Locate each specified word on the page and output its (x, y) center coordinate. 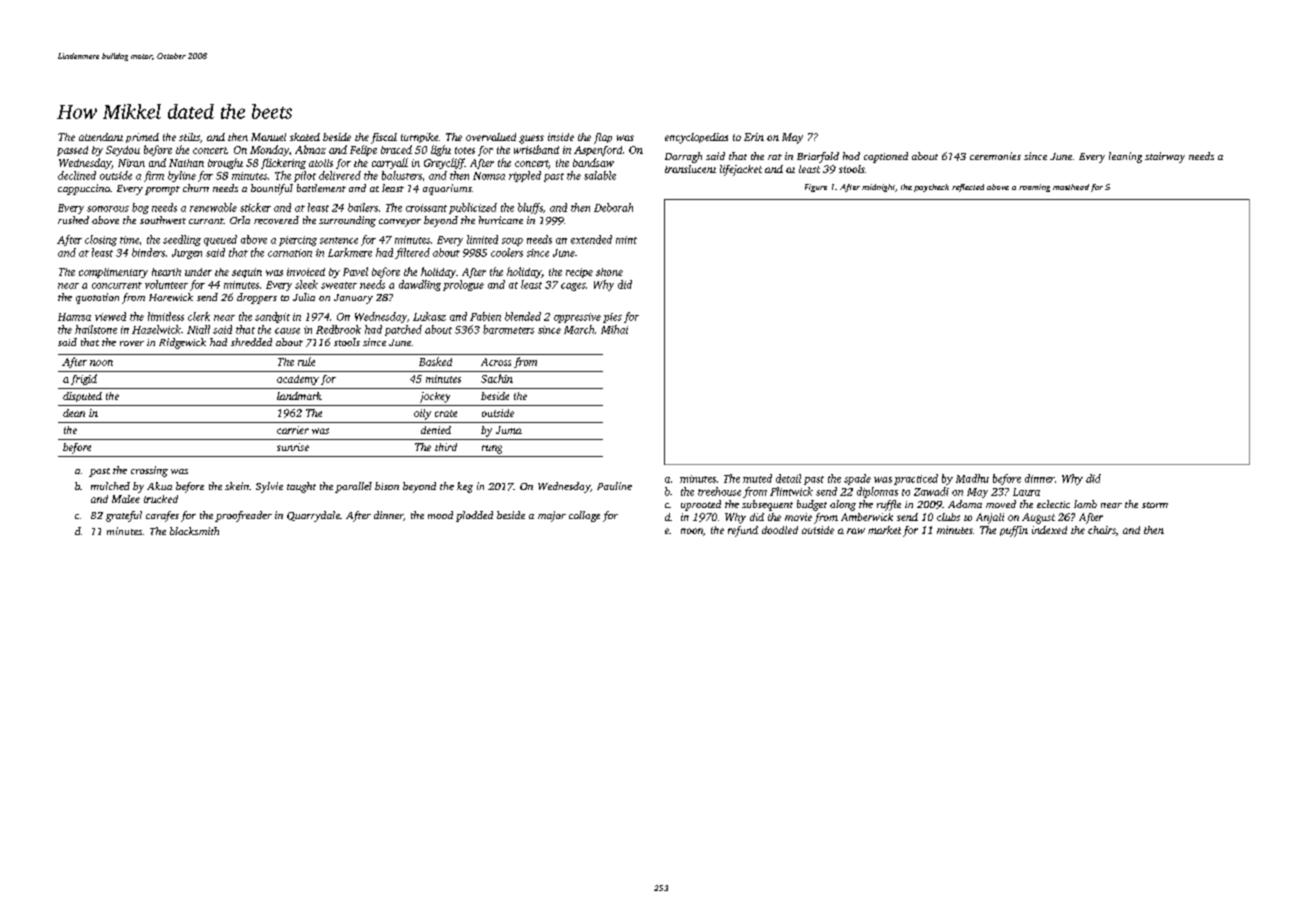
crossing (149, 471)
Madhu (972, 478)
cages (573, 287)
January (353, 299)
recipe (579, 273)
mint (626, 240)
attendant (101, 137)
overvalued (491, 137)
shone (609, 272)
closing (101, 240)
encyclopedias (696, 138)
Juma (509, 430)
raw (856, 531)
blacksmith (194, 531)
